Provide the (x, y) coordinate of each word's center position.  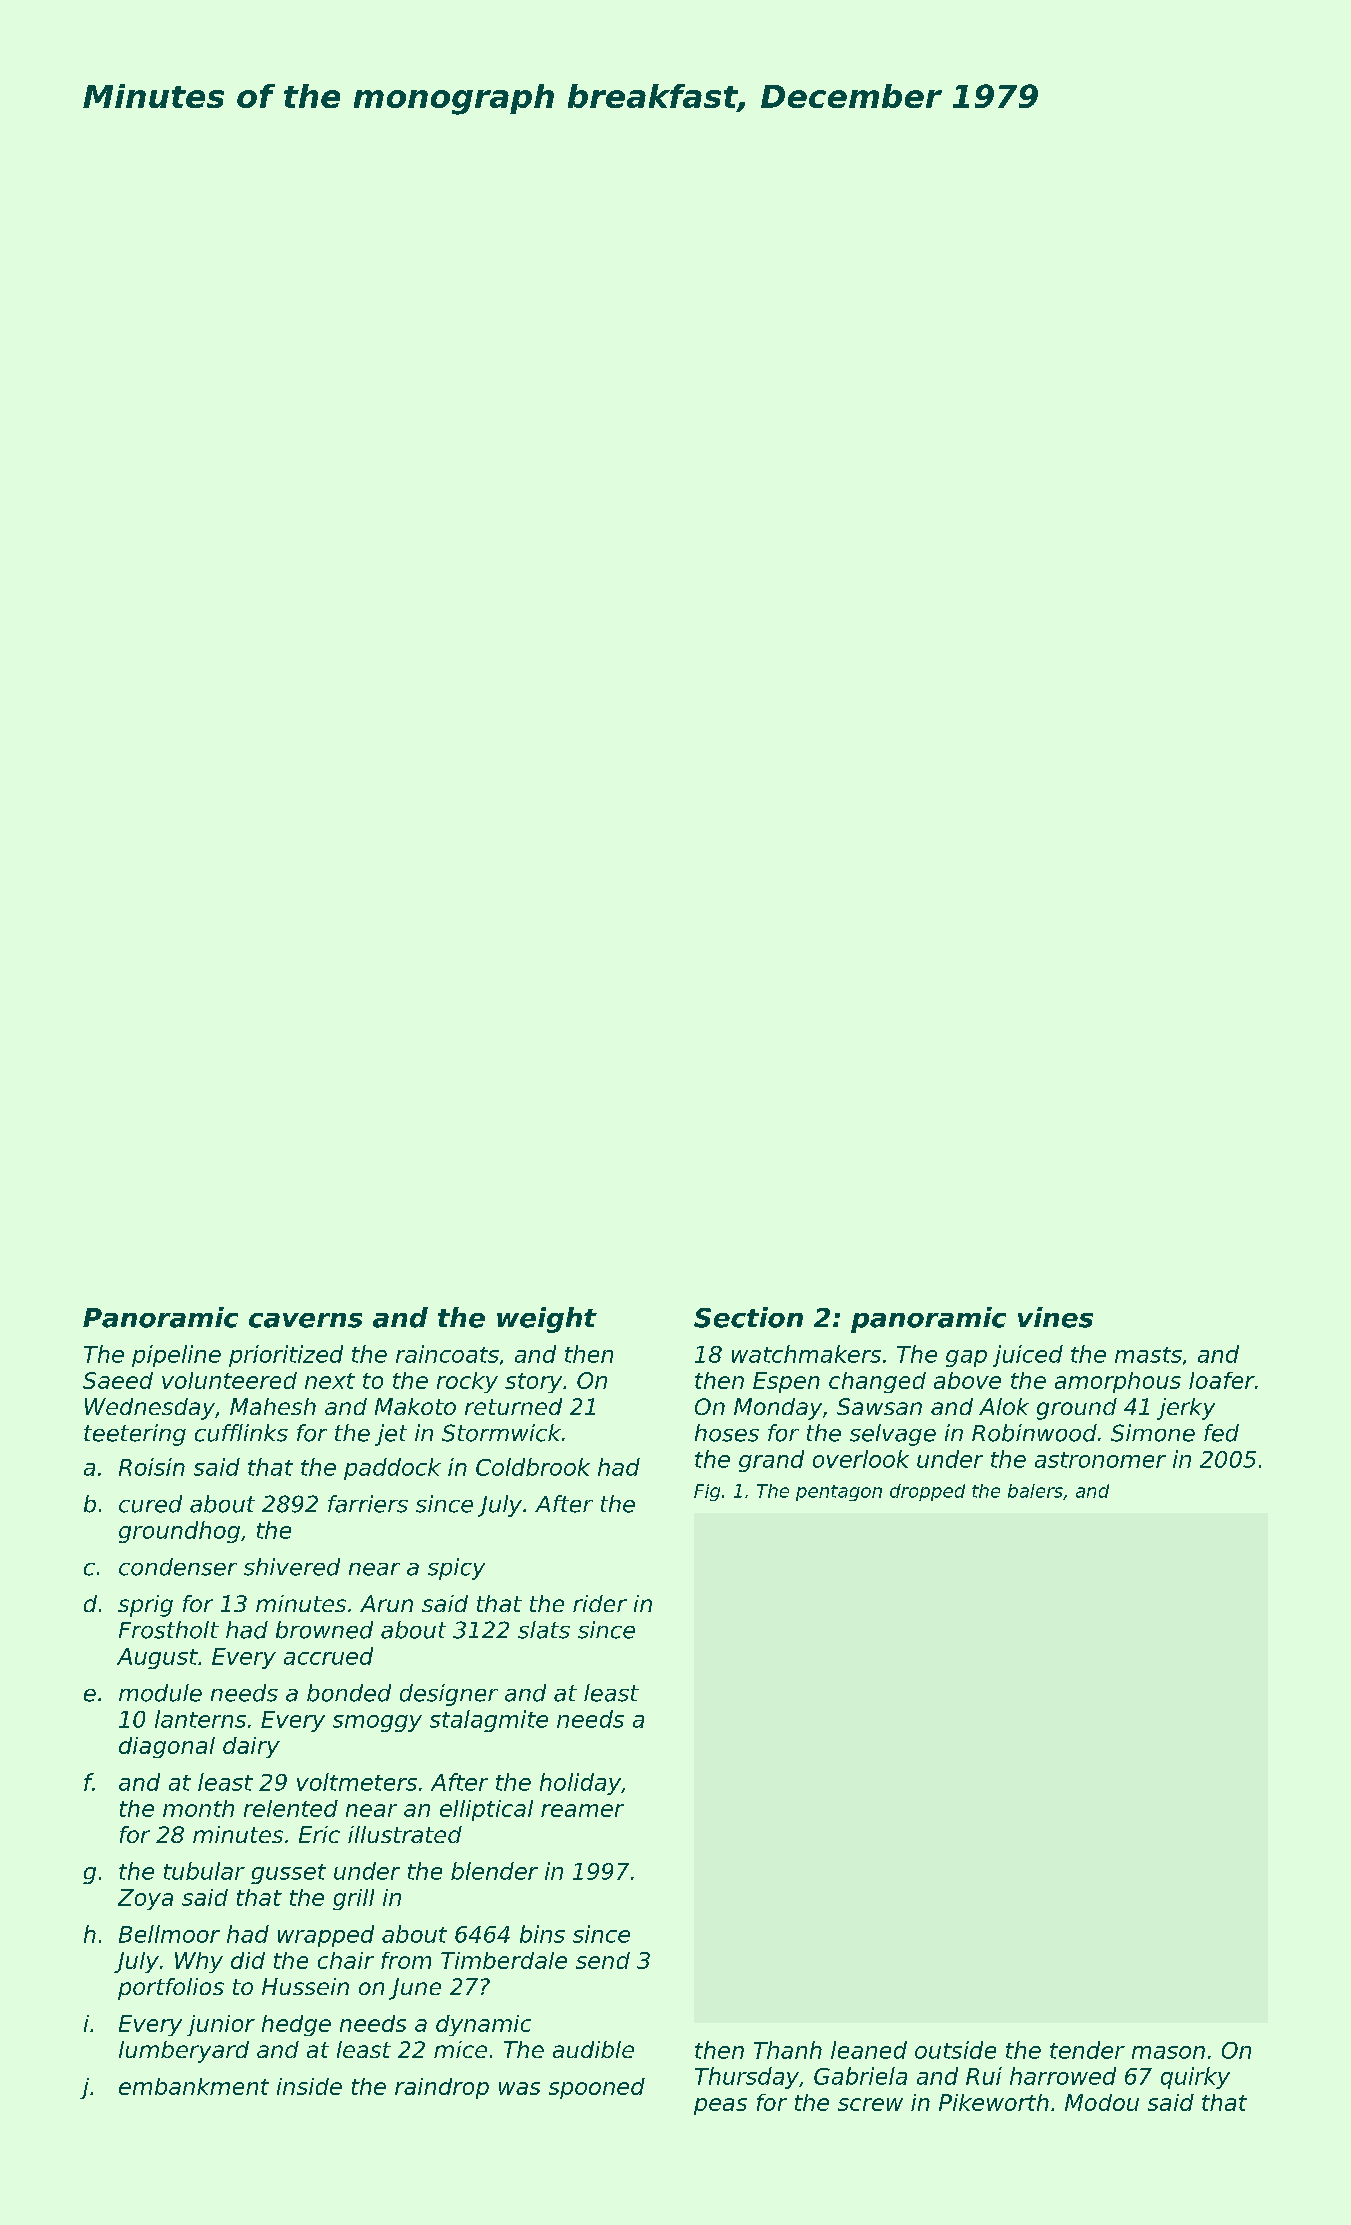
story (533, 1383)
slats (544, 1630)
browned (324, 1630)
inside (309, 2086)
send (603, 1960)
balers (1035, 1491)
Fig (707, 1492)
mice (460, 2049)
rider (600, 1603)
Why (199, 1962)
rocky (467, 1382)
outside (955, 2050)
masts (1148, 1355)
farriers (368, 1504)
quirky (1195, 2078)
